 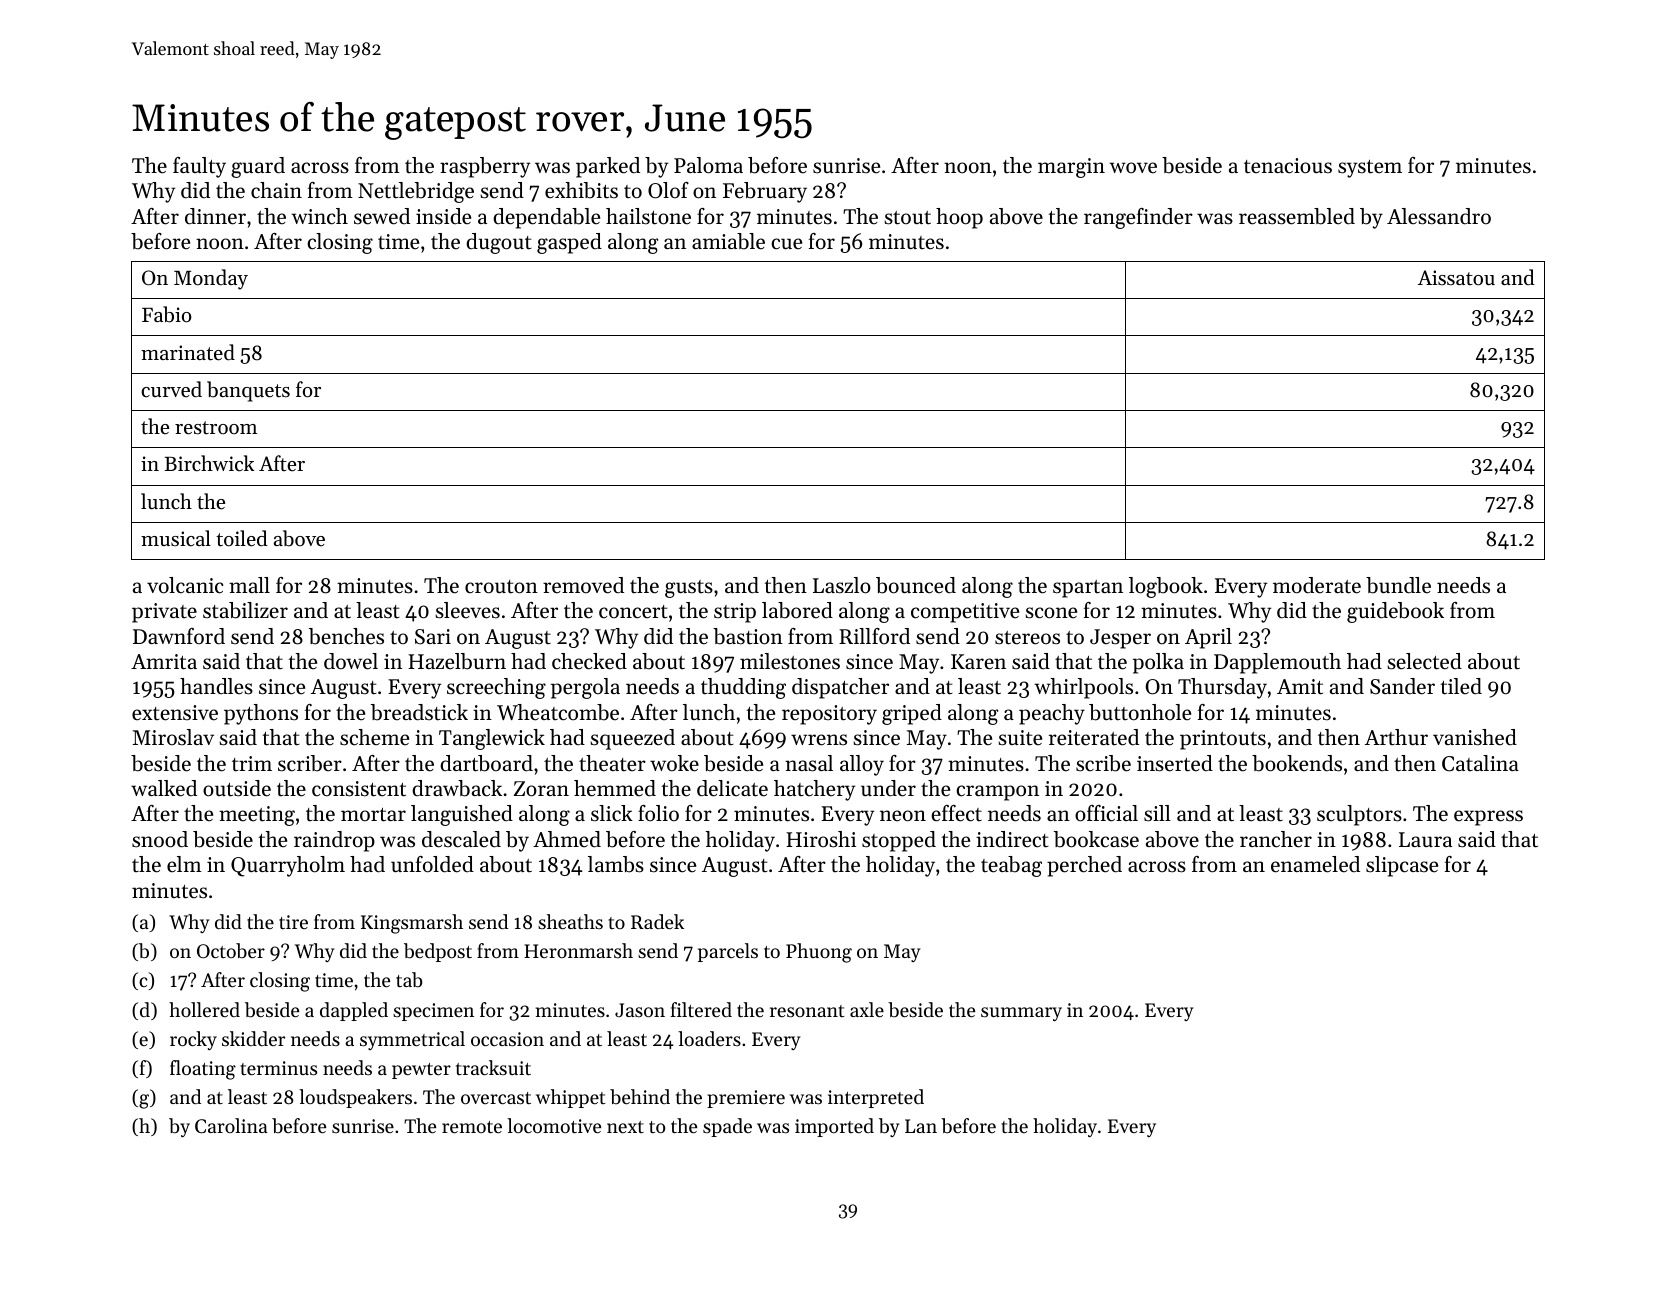 I want to click on tire, so click(x=293, y=922).
